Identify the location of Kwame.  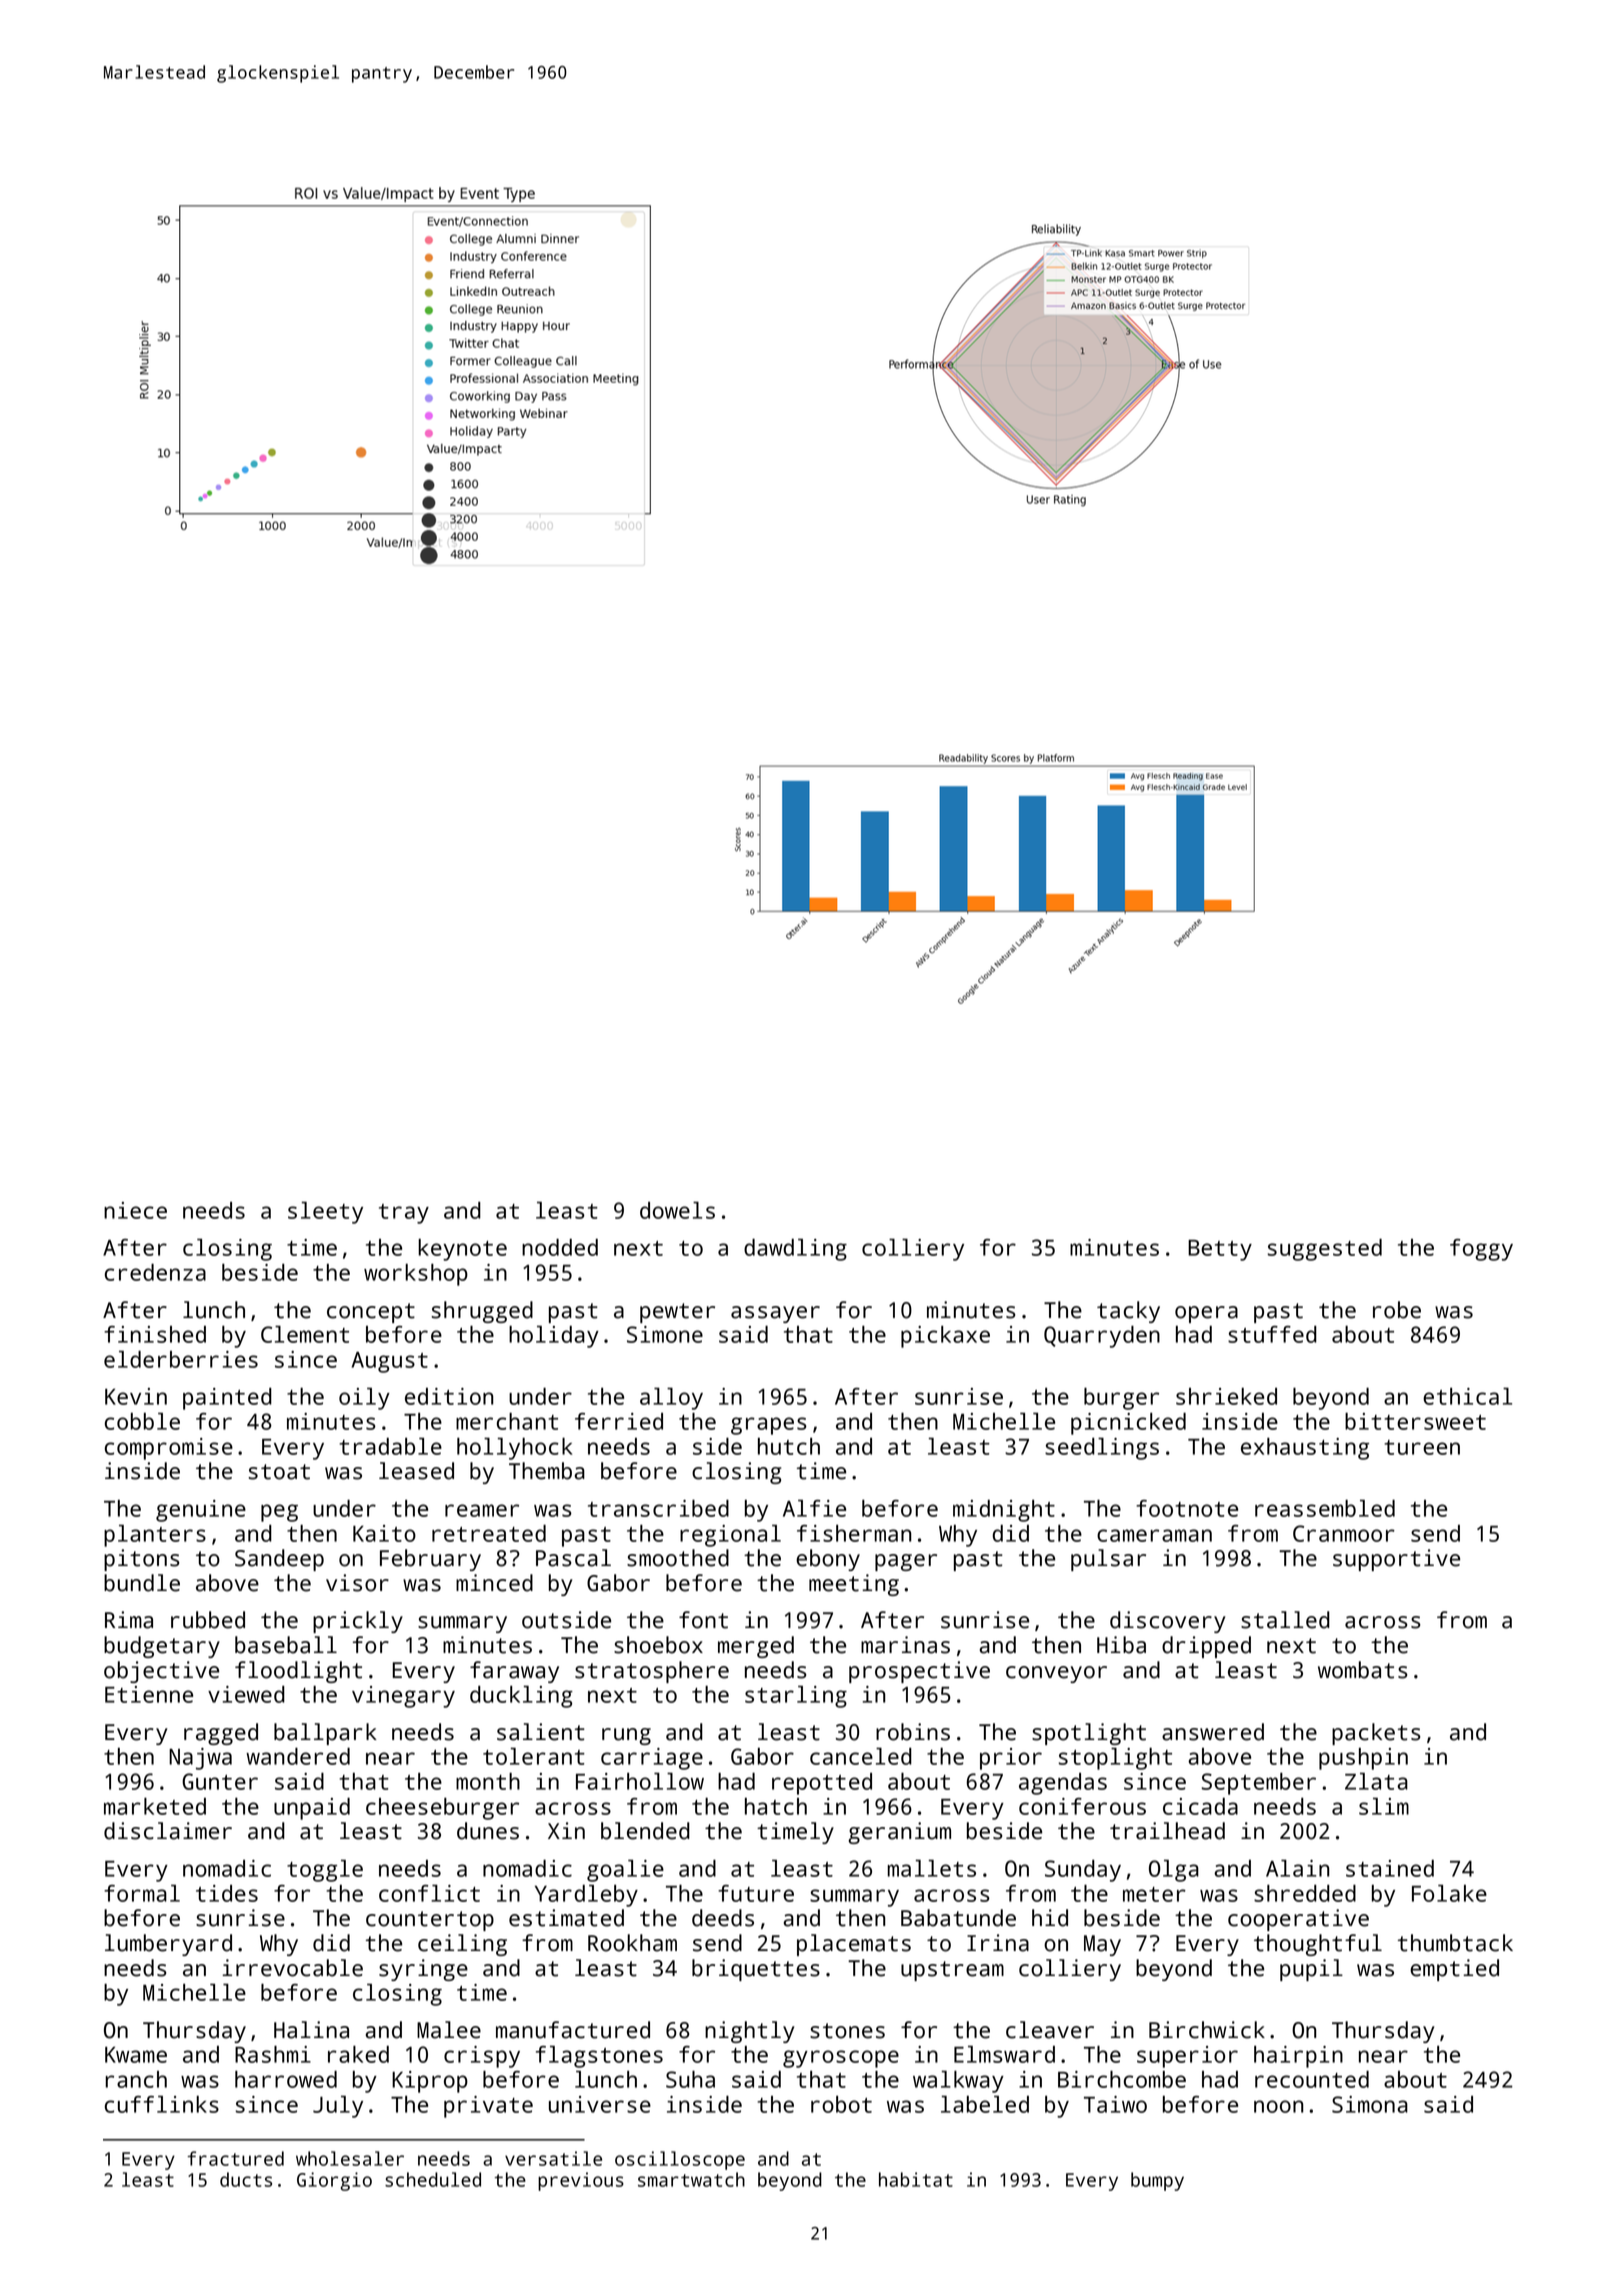
(136, 2055).
